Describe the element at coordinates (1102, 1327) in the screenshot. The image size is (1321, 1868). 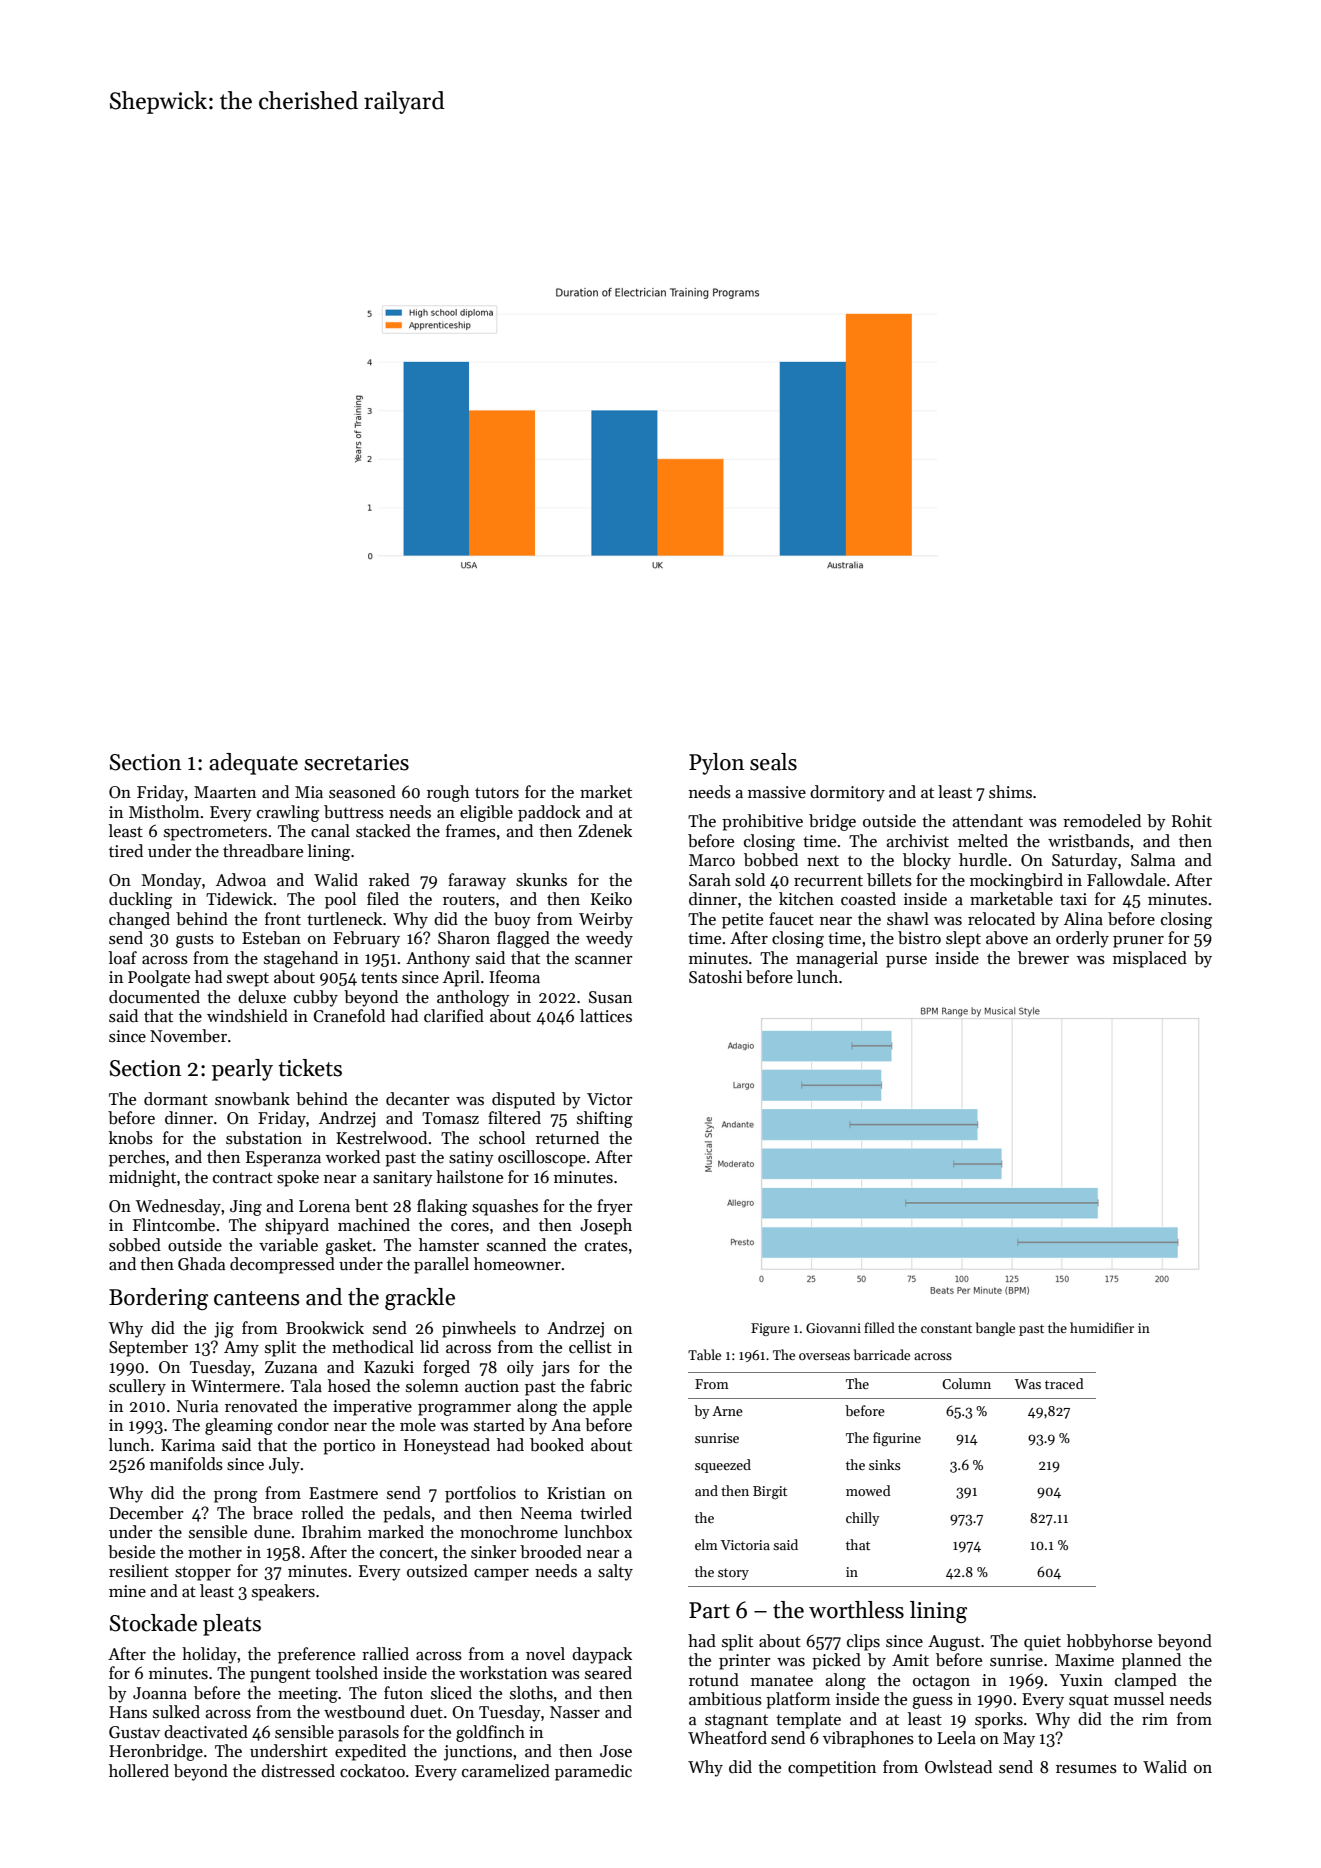
I see `humidifier` at that location.
